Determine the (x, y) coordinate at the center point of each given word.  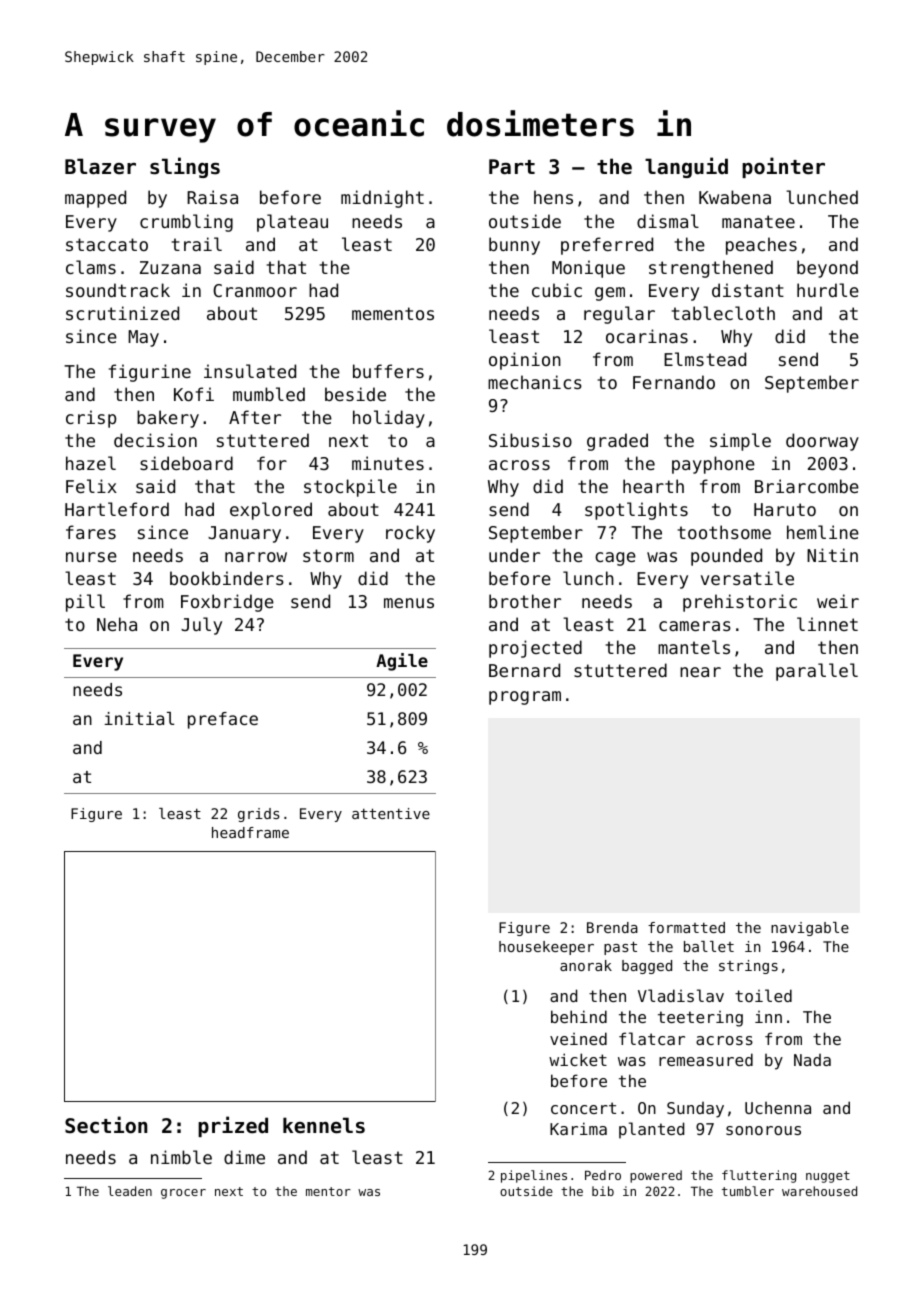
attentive (391, 813)
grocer (183, 1194)
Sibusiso (530, 440)
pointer (783, 167)
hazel (91, 463)
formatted (686, 927)
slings (185, 167)
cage (615, 559)
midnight (382, 199)
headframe (250, 832)
